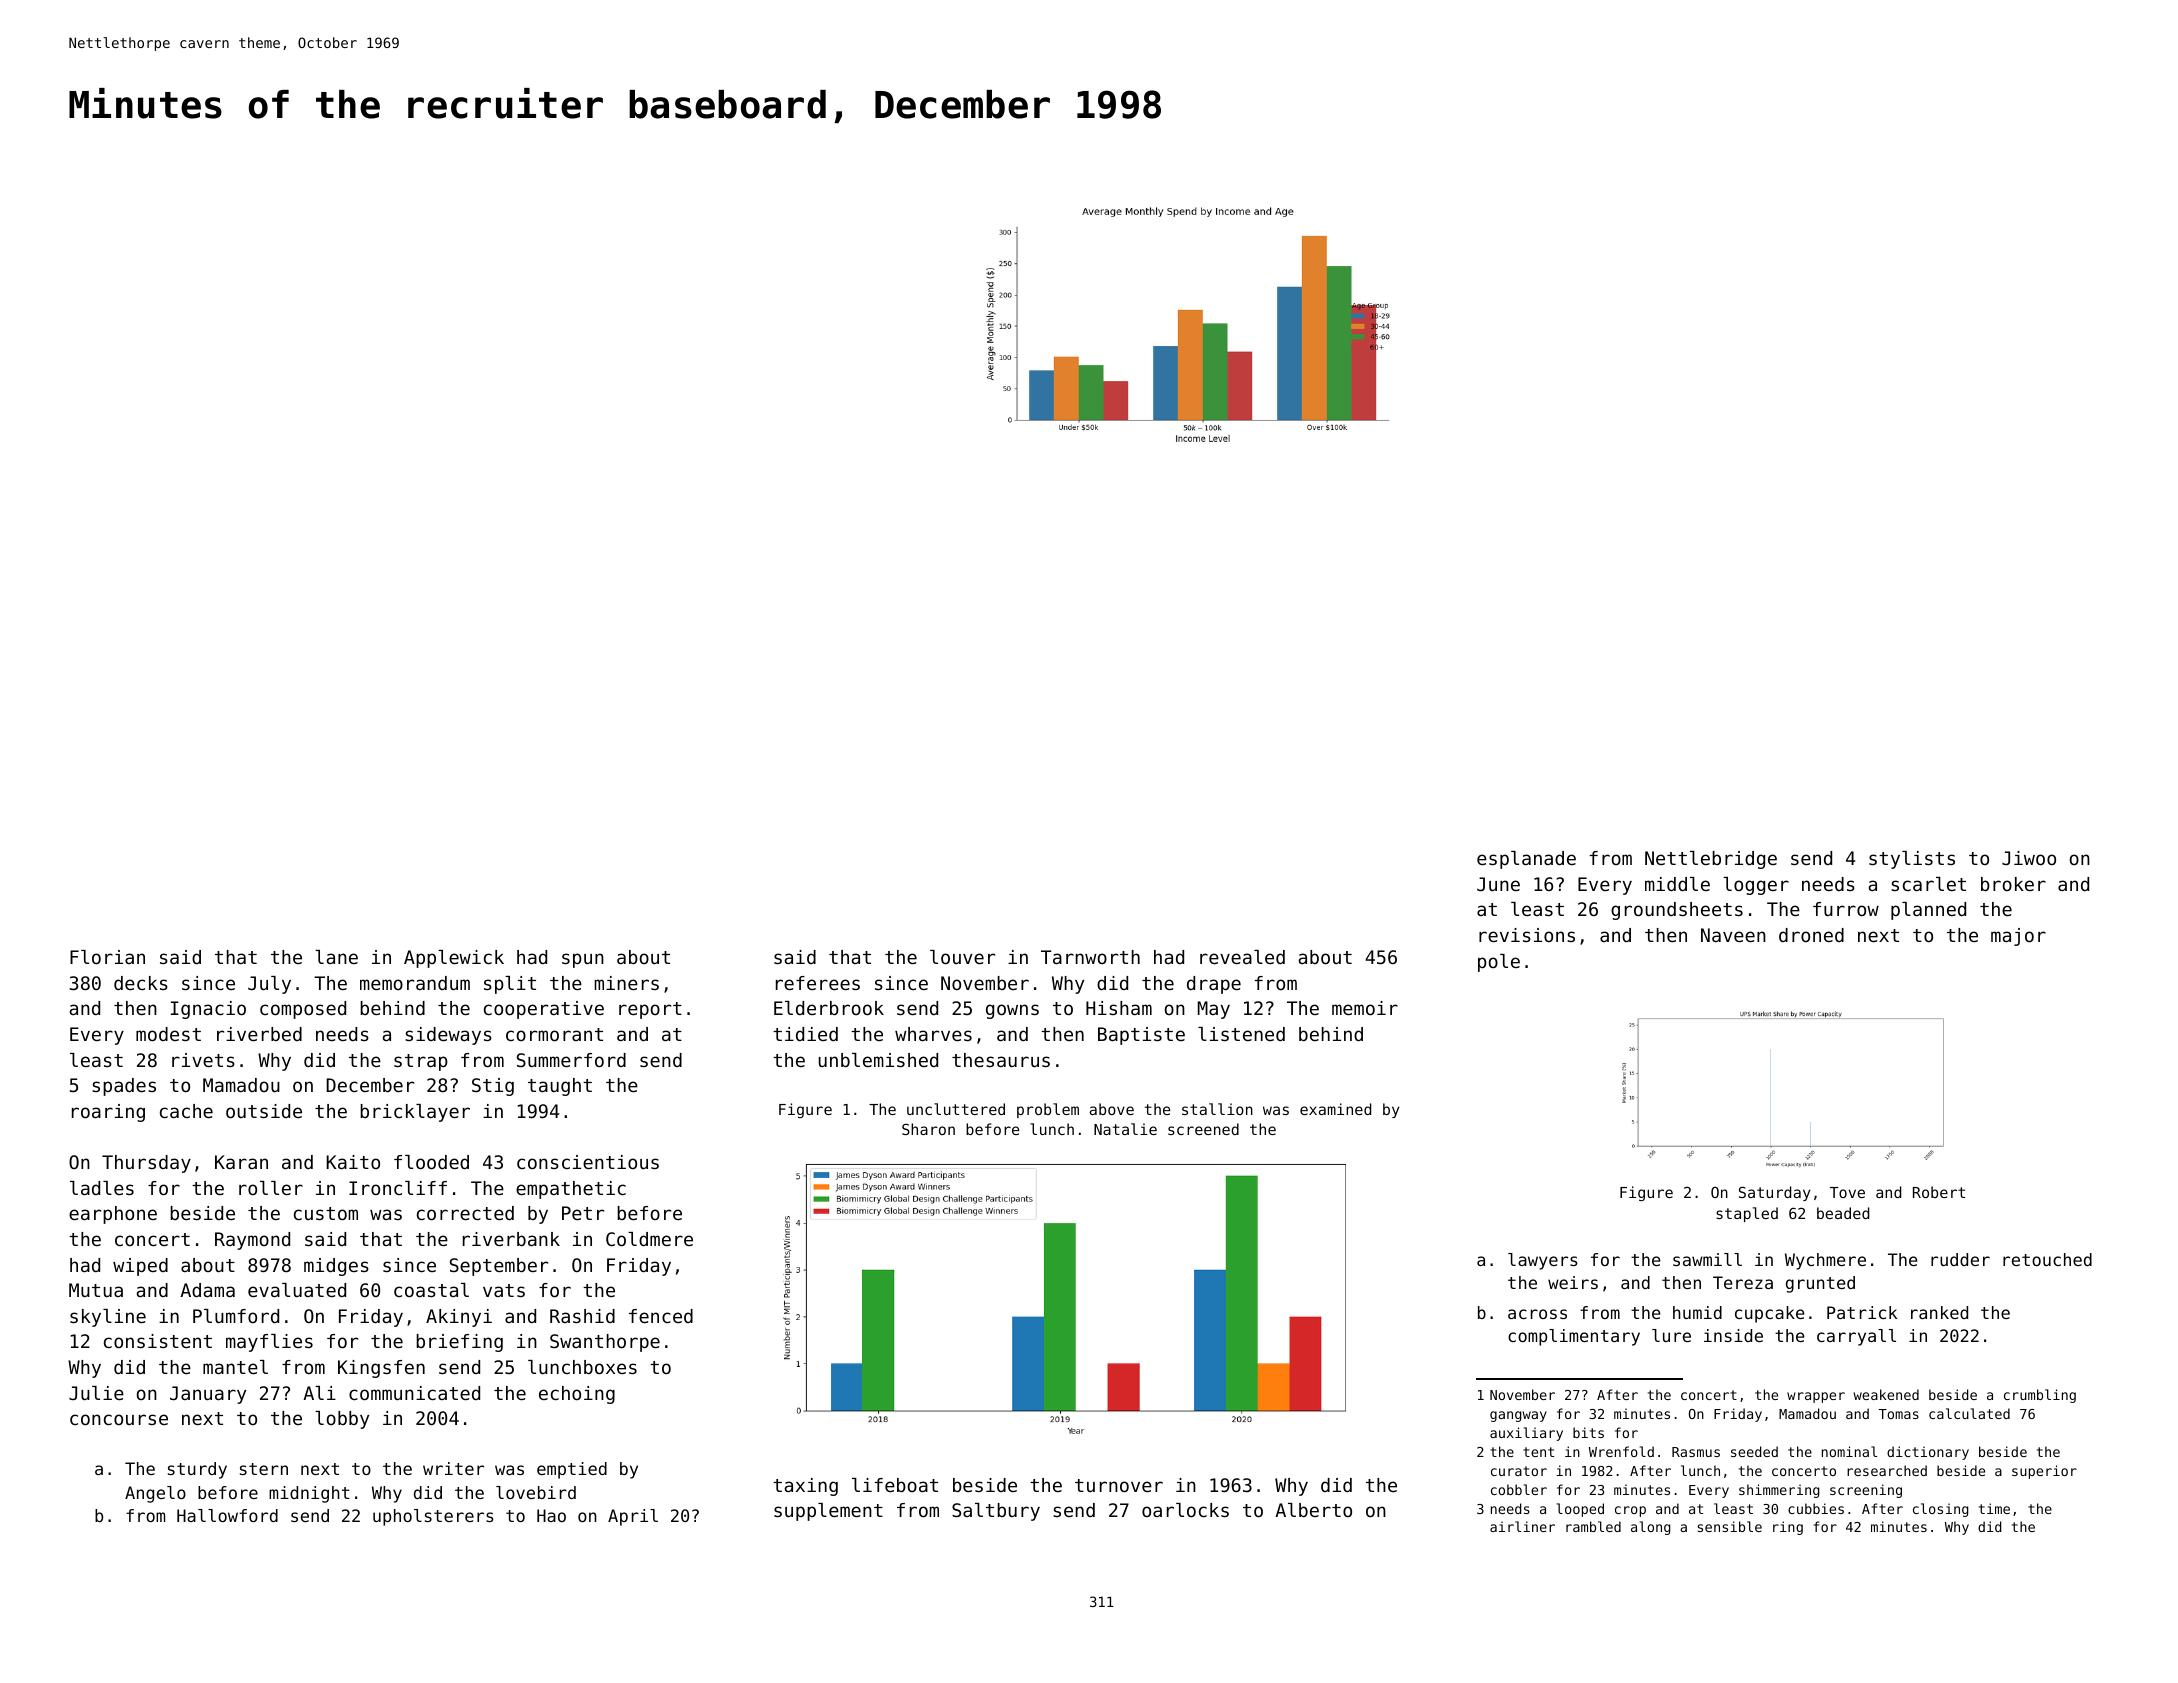 The image size is (2178, 1683). Describe the element at coordinates (583, 960) in the document. I see `spun` at that location.
